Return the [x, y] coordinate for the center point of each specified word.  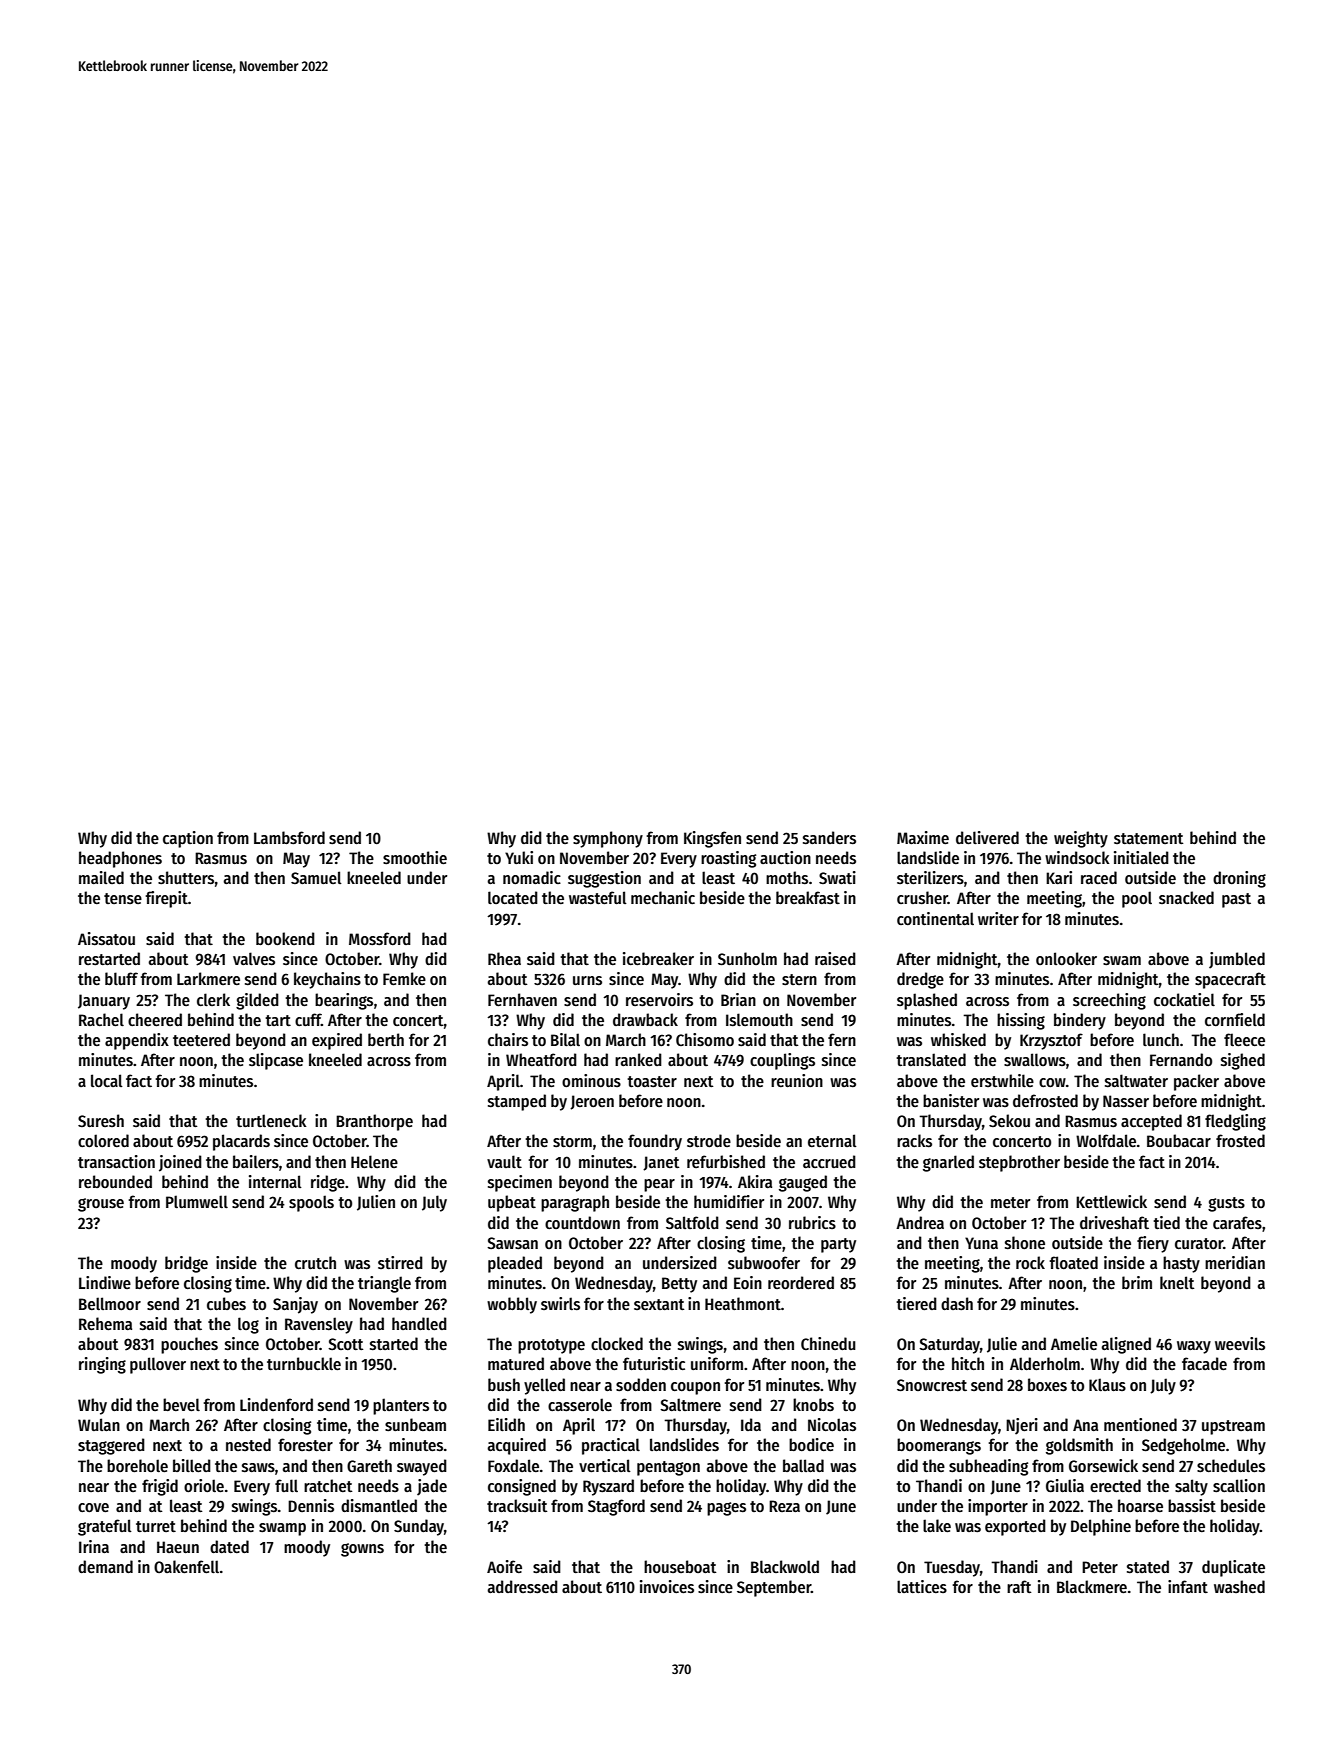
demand [105, 1566]
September [774, 1588]
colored [103, 1140]
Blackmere [1092, 1586]
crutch [315, 1262]
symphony [608, 839]
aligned [1126, 1345]
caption [188, 839]
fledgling [1235, 1122]
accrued [829, 1161]
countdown [582, 1222]
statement [1149, 838]
